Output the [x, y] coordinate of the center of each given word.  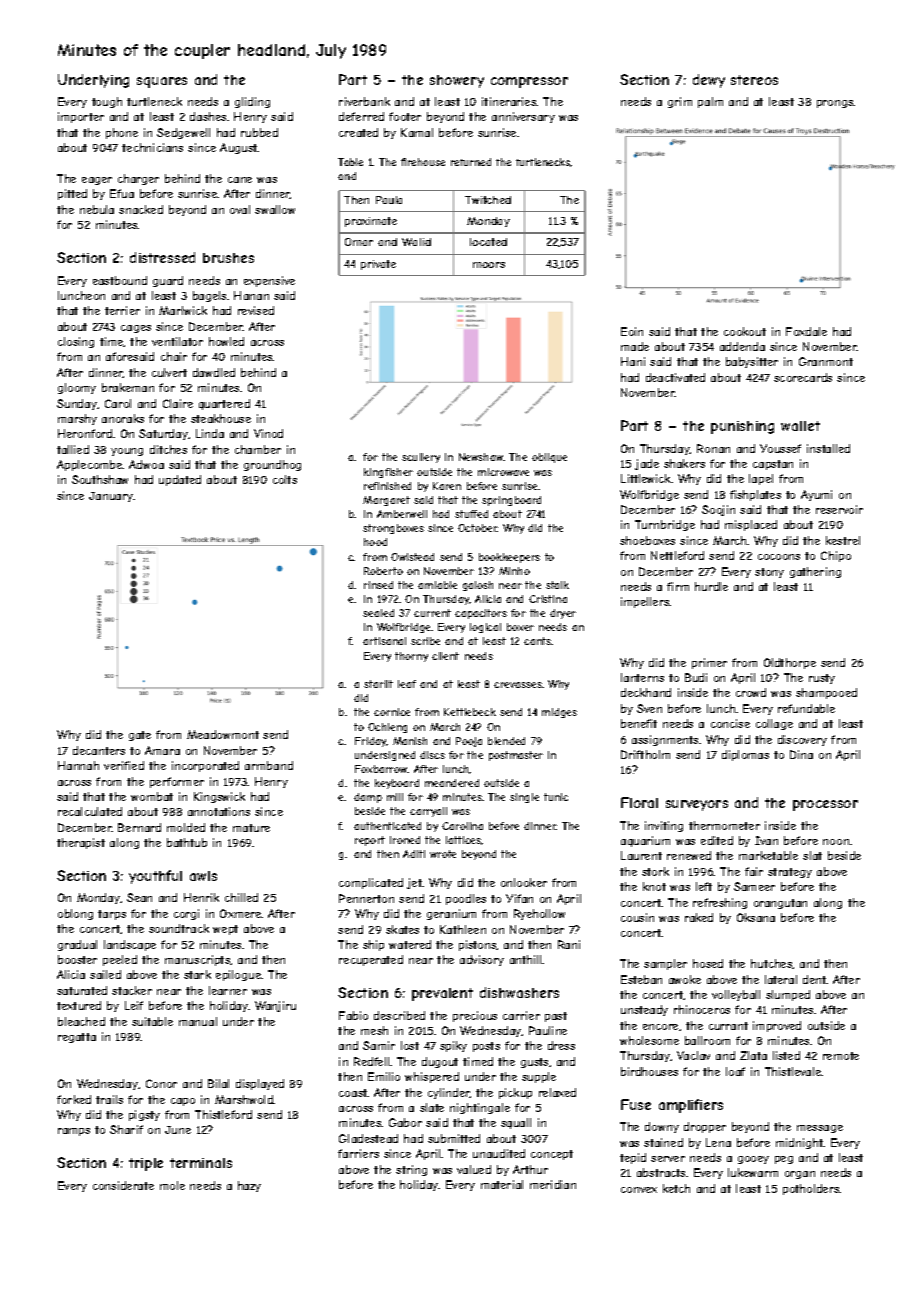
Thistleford [223, 1114]
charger [138, 179]
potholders [811, 1189]
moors [489, 265]
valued [474, 1169]
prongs [835, 104]
